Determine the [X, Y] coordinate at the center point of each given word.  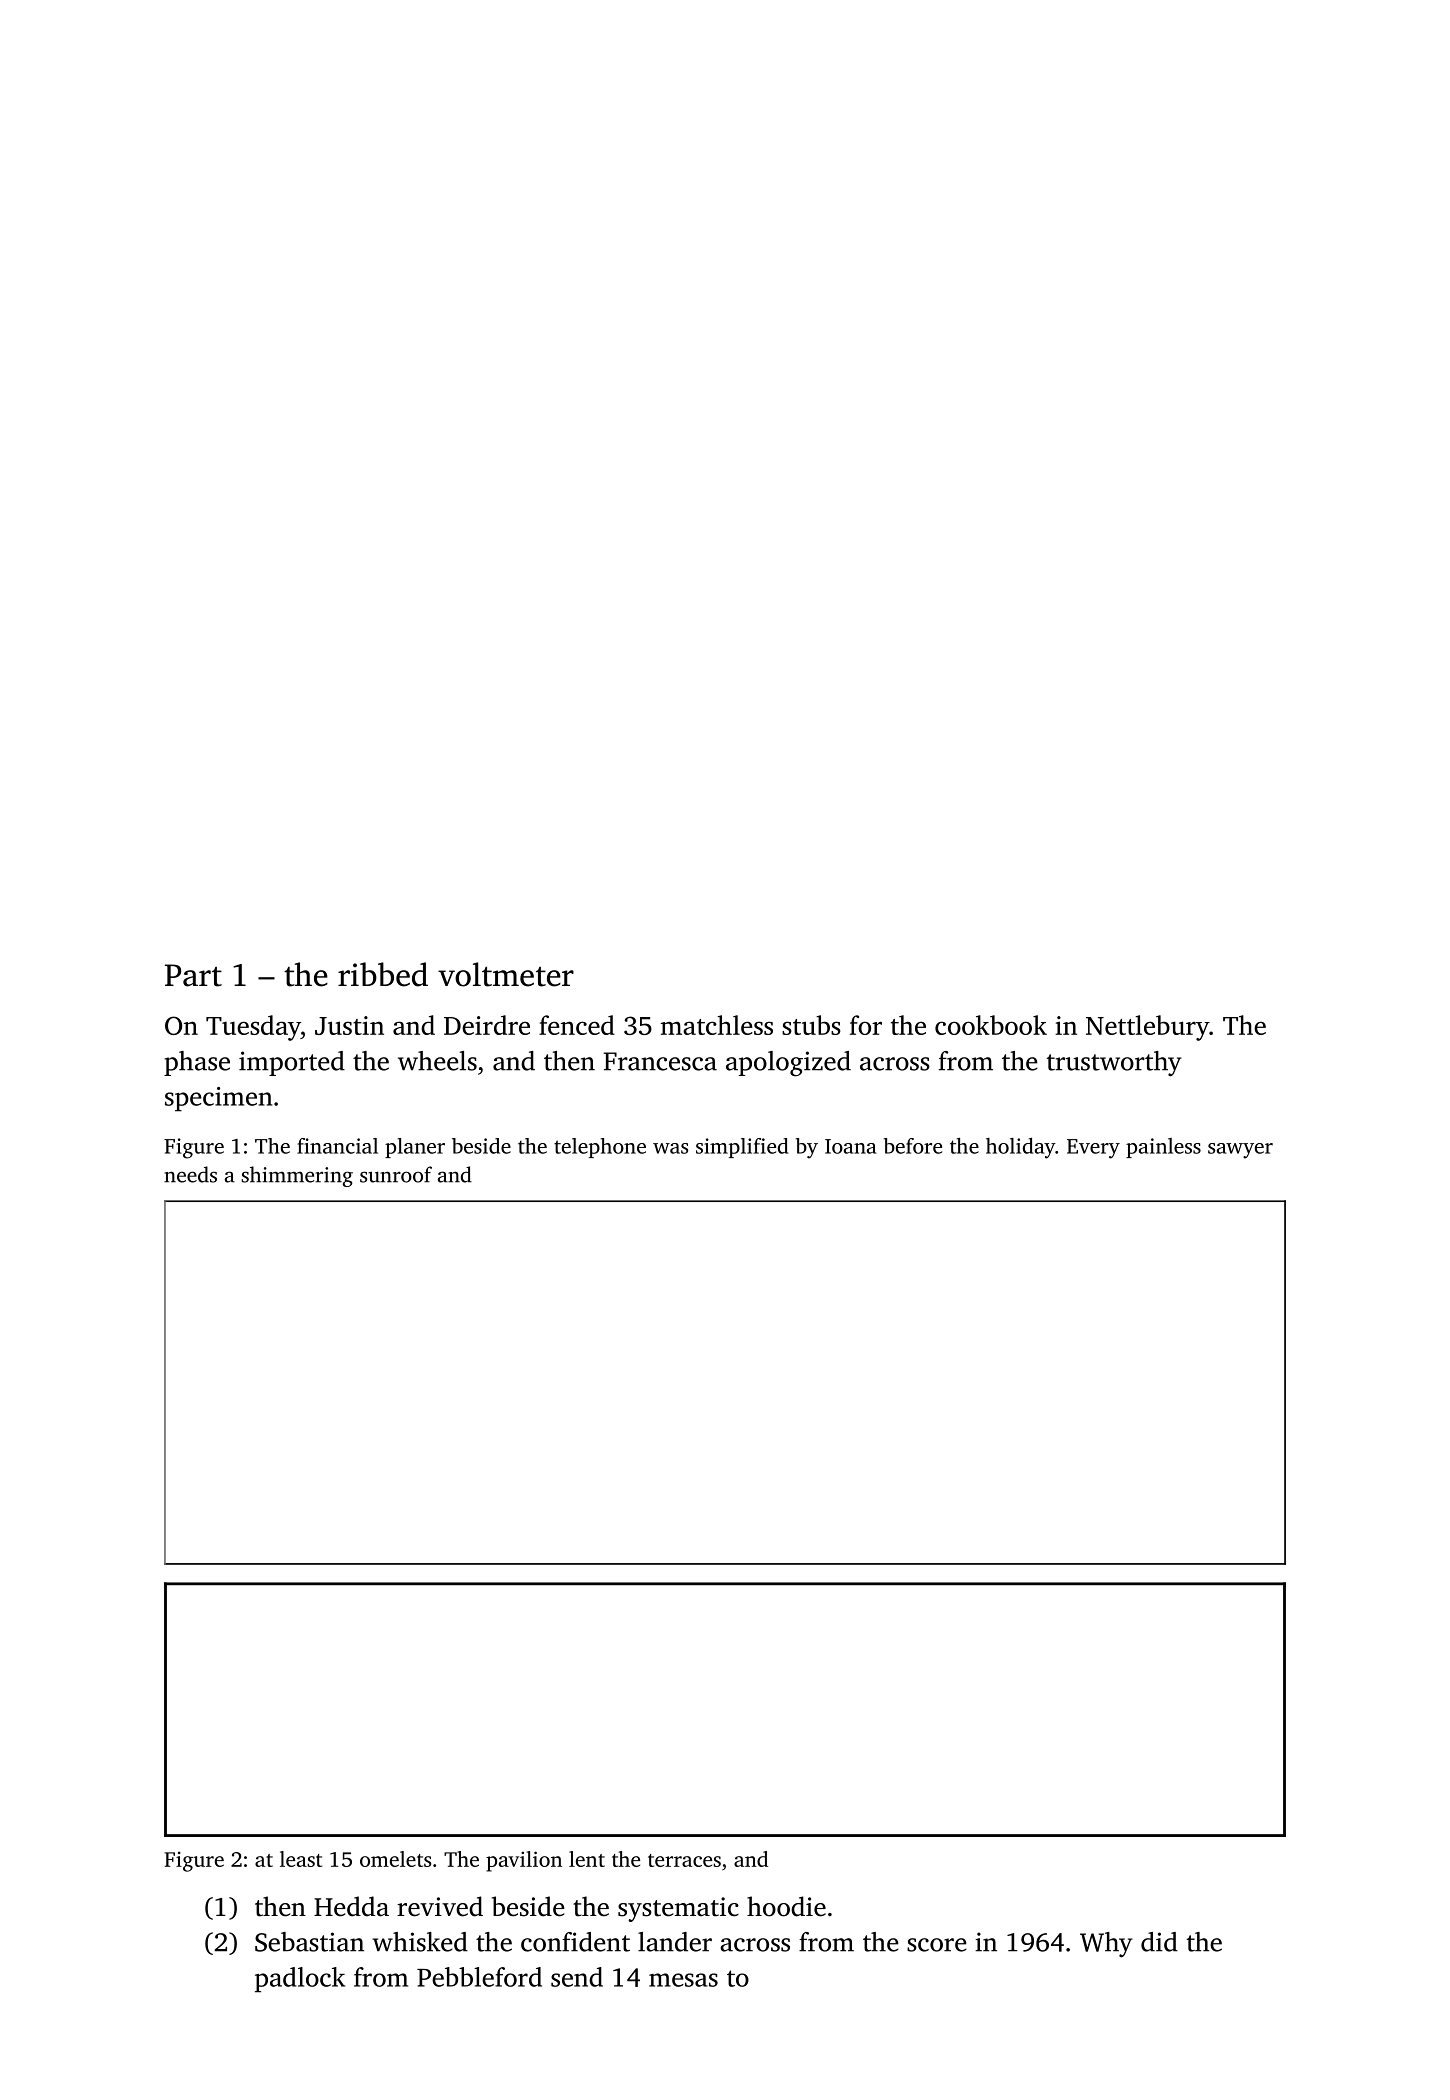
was [670, 1148]
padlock [300, 1980]
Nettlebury [1147, 1028]
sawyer [1240, 1151]
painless [1163, 1148]
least [301, 1859]
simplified [742, 1148]
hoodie [786, 1906]
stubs [811, 1025]
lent [587, 1859]
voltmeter [506, 974]
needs [190, 1174]
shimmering [297, 1176]
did [1159, 1942]
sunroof [396, 1174]
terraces [684, 1860]
